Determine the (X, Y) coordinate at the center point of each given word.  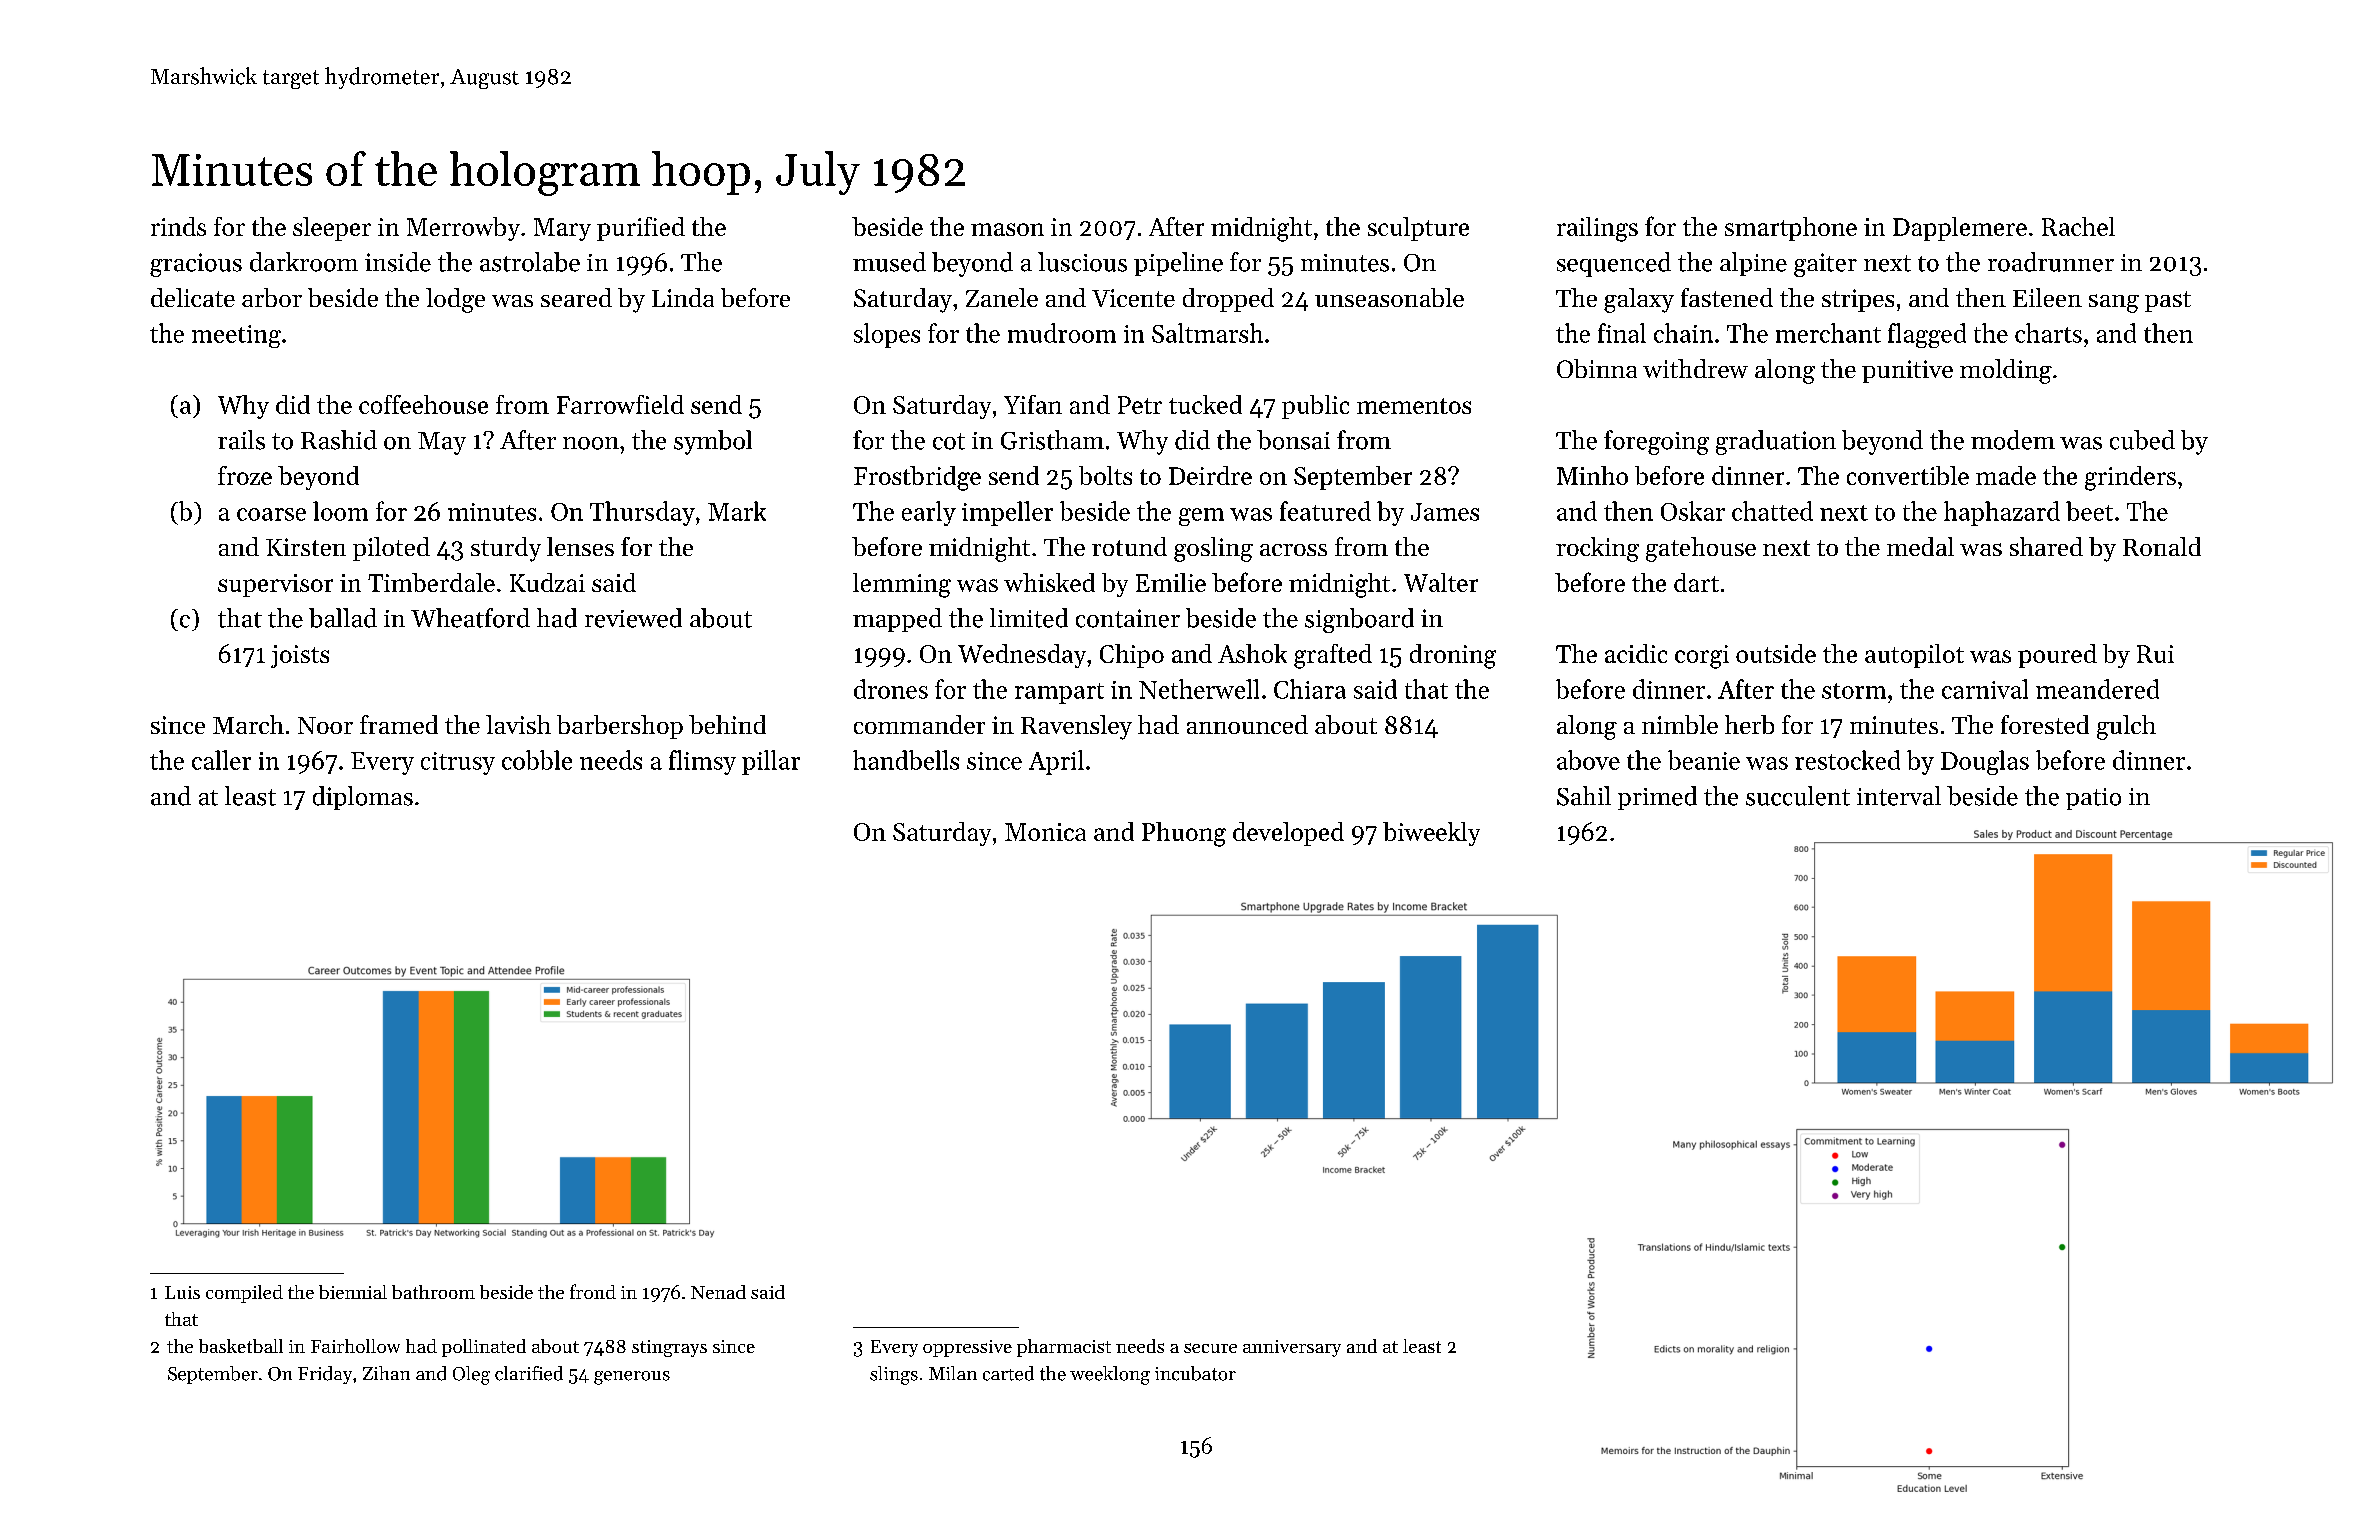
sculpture (1418, 229)
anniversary (1292, 1348)
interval (1899, 796)
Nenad (718, 1292)
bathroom (433, 1292)
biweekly (1431, 834)
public (1315, 407)
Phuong (1184, 834)
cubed (2142, 440)
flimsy (702, 762)
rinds (178, 226)
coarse (271, 514)
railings (1597, 229)
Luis (182, 1292)
